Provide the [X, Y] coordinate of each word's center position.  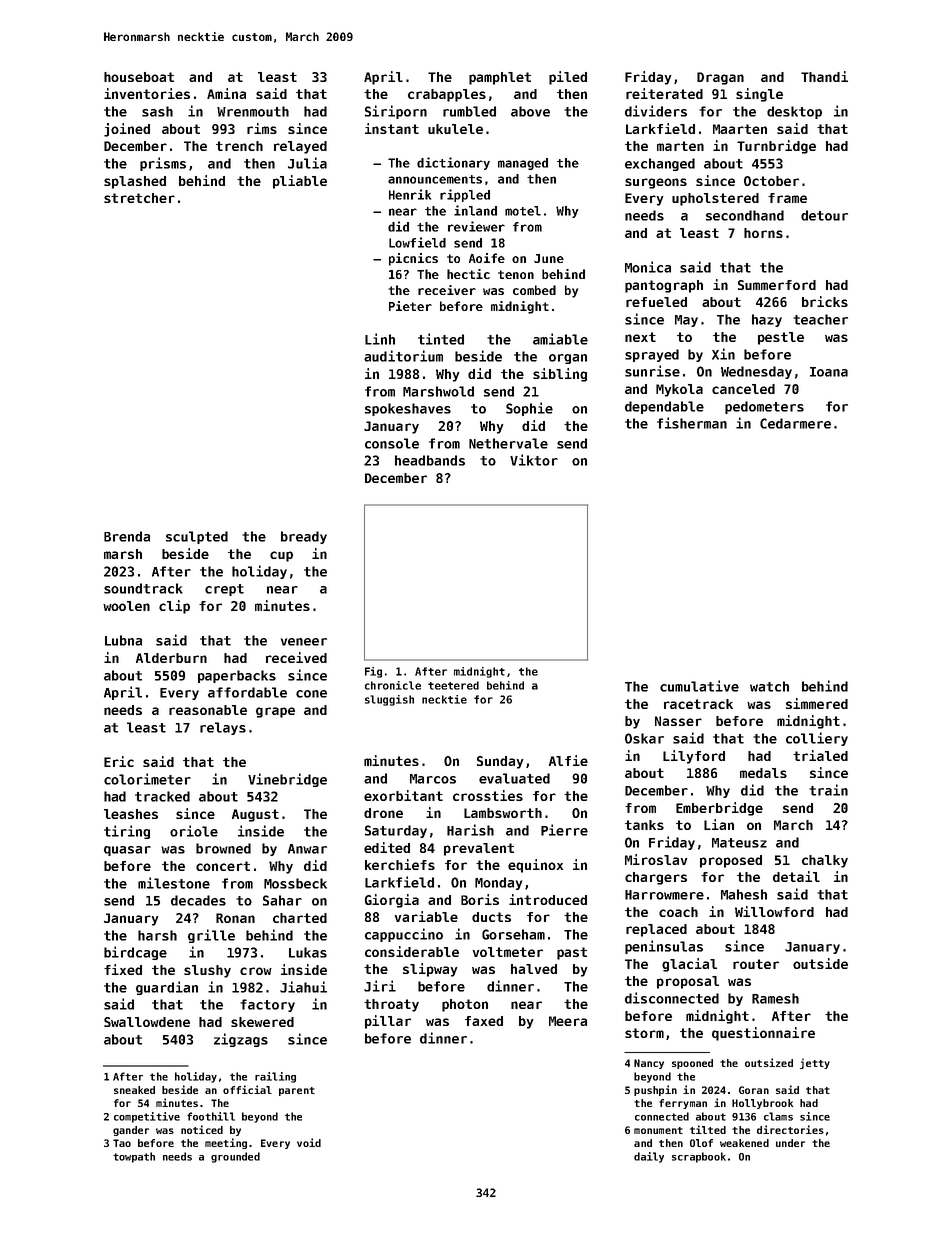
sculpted [197, 537]
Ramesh [775, 998]
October [771, 181]
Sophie [529, 409]
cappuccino [404, 935]
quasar [127, 851]
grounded [235, 1157]
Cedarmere [795, 423]
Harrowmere [664, 895]
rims [262, 128]
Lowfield [417, 242]
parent [297, 1091]
